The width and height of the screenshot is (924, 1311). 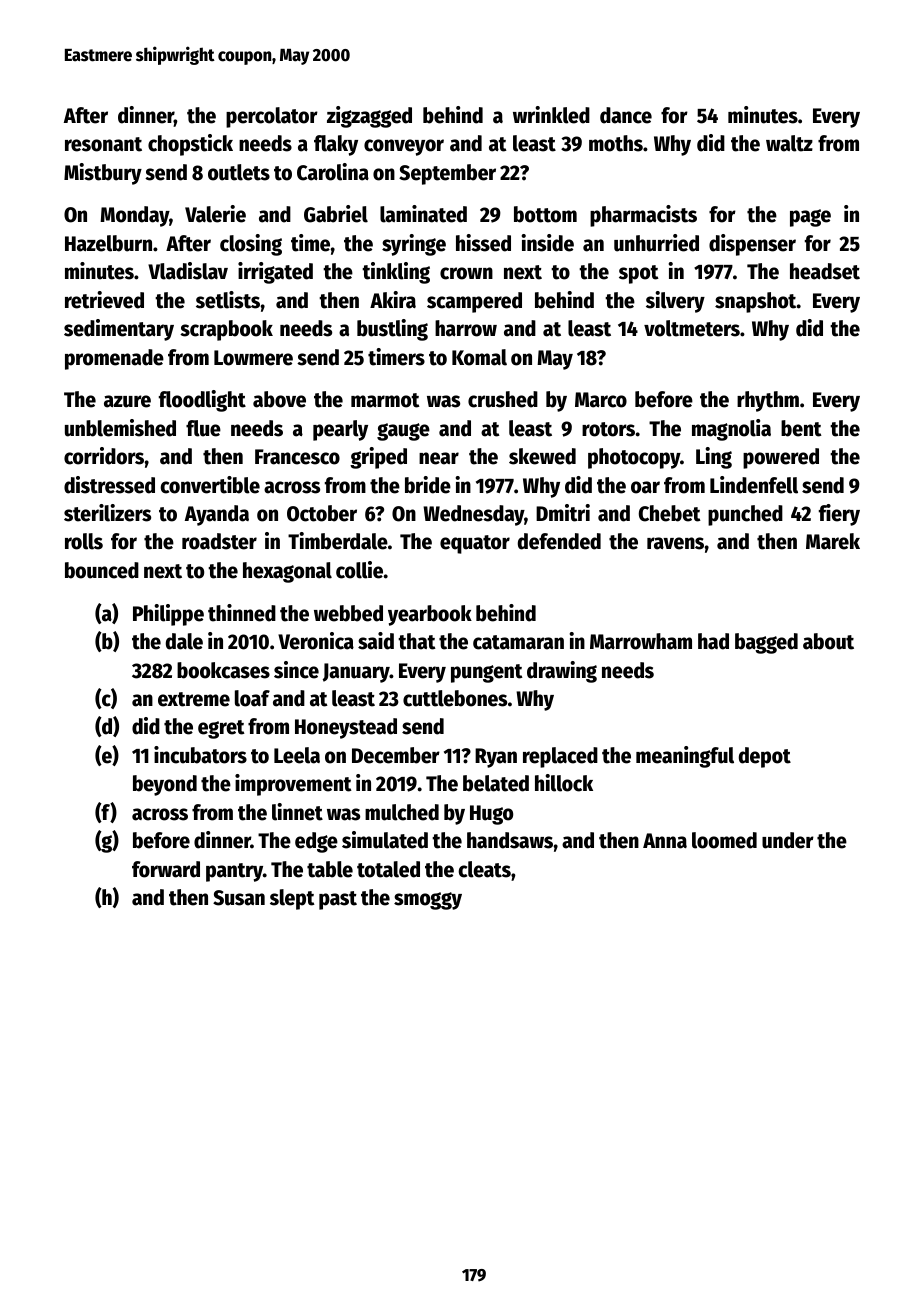 What do you see at coordinates (665, 841) in the screenshot?
I see `Anna` at bounding box center [665, 841].
